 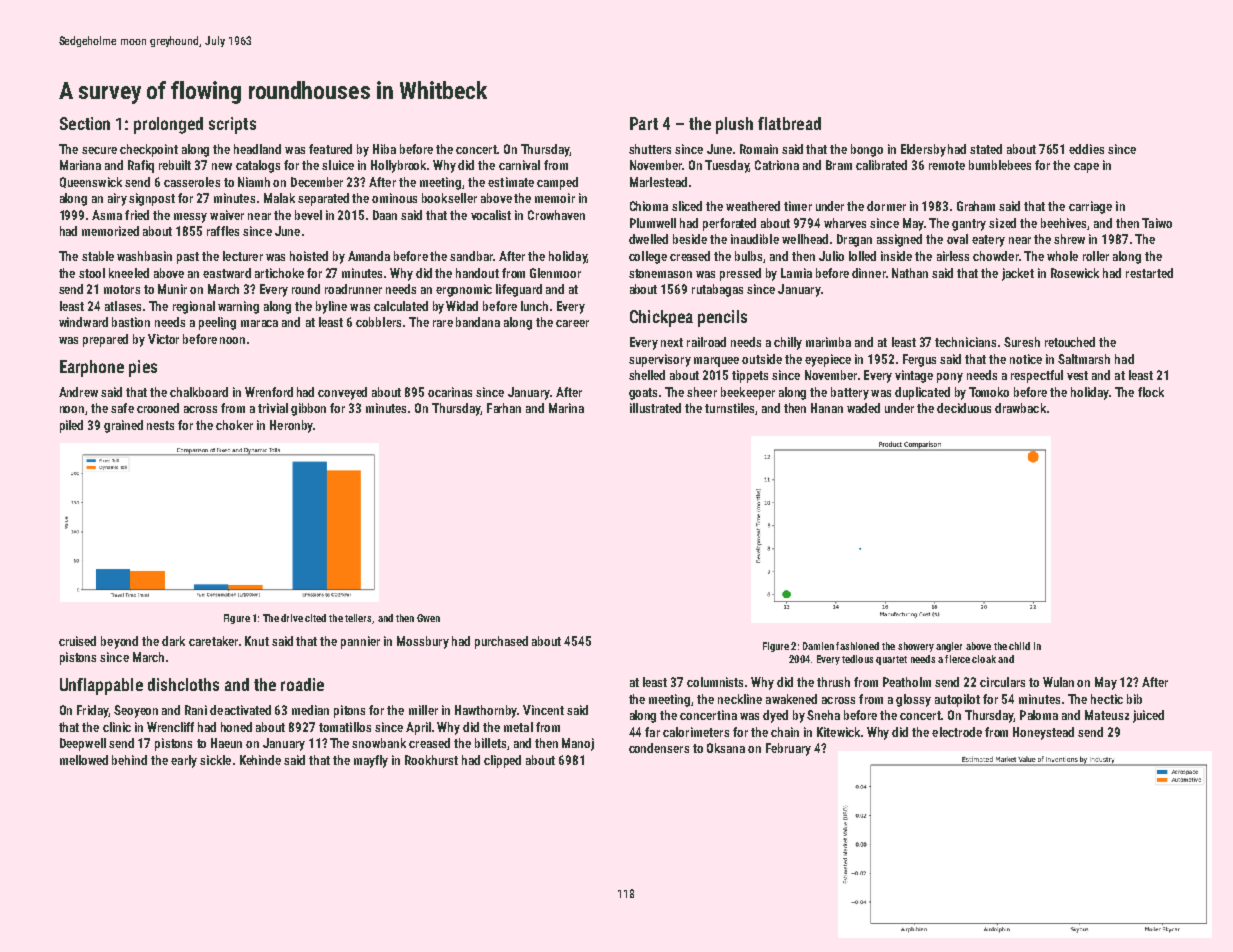 What do you see at coordinates (989, 392) in the image?
I see `Tomoko` at bounding box center [989, 392].
